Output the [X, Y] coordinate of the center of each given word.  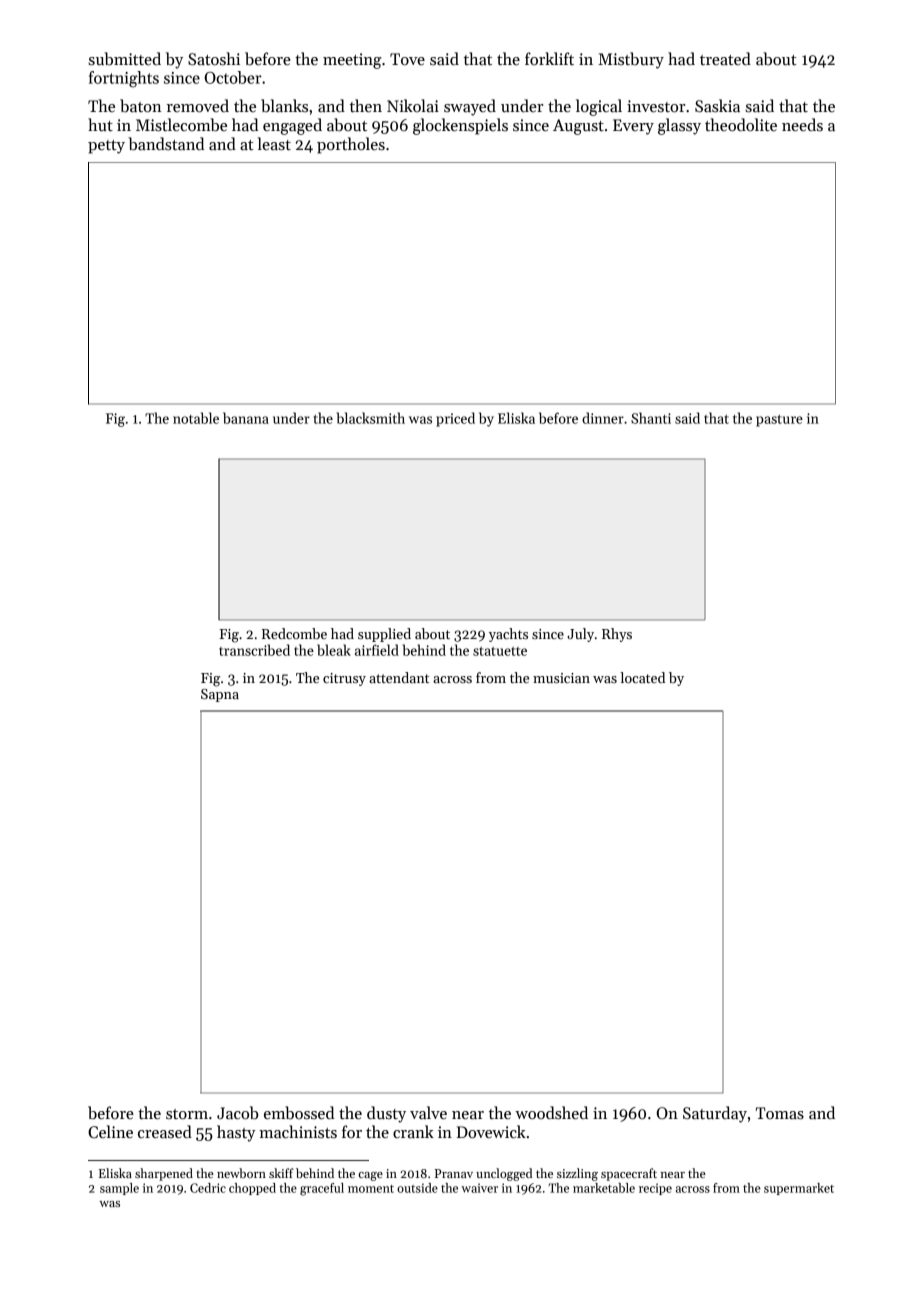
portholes [351, 145]
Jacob [237, 1113]
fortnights [124, 79]
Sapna [220, 695]
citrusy [344, 679]
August [578, 127]
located [642, 677]
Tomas [780, 1113]
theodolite [741, 124]
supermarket [799, 1189]
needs [802, 125]
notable [196, 418]
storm [187, 1114]
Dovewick [491, 1132]
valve [428, 1113]
